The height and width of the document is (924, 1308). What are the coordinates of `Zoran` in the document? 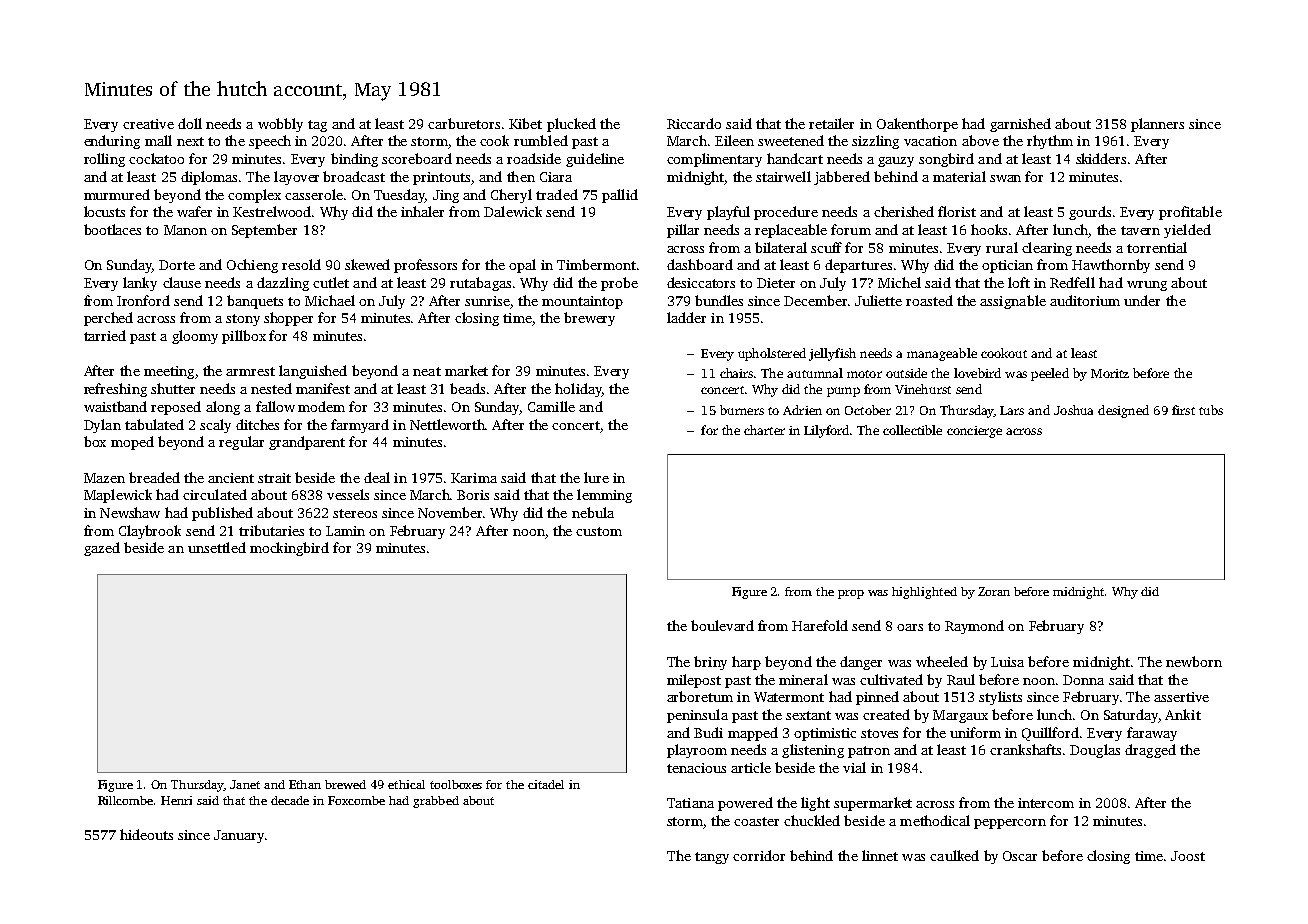 It's located at (994, 591).
